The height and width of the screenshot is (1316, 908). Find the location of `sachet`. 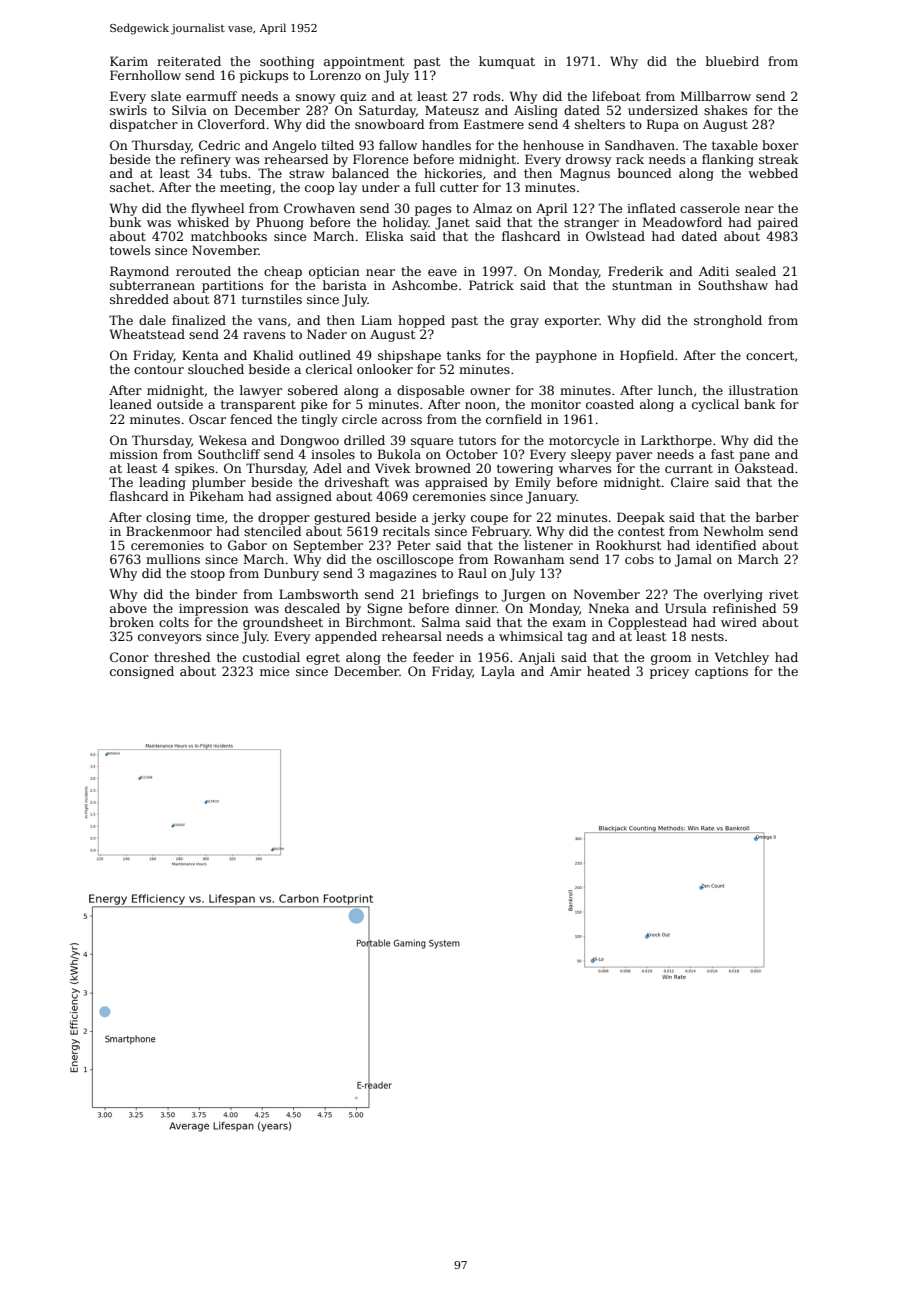

sachet is located at coordinates (130, 187).
